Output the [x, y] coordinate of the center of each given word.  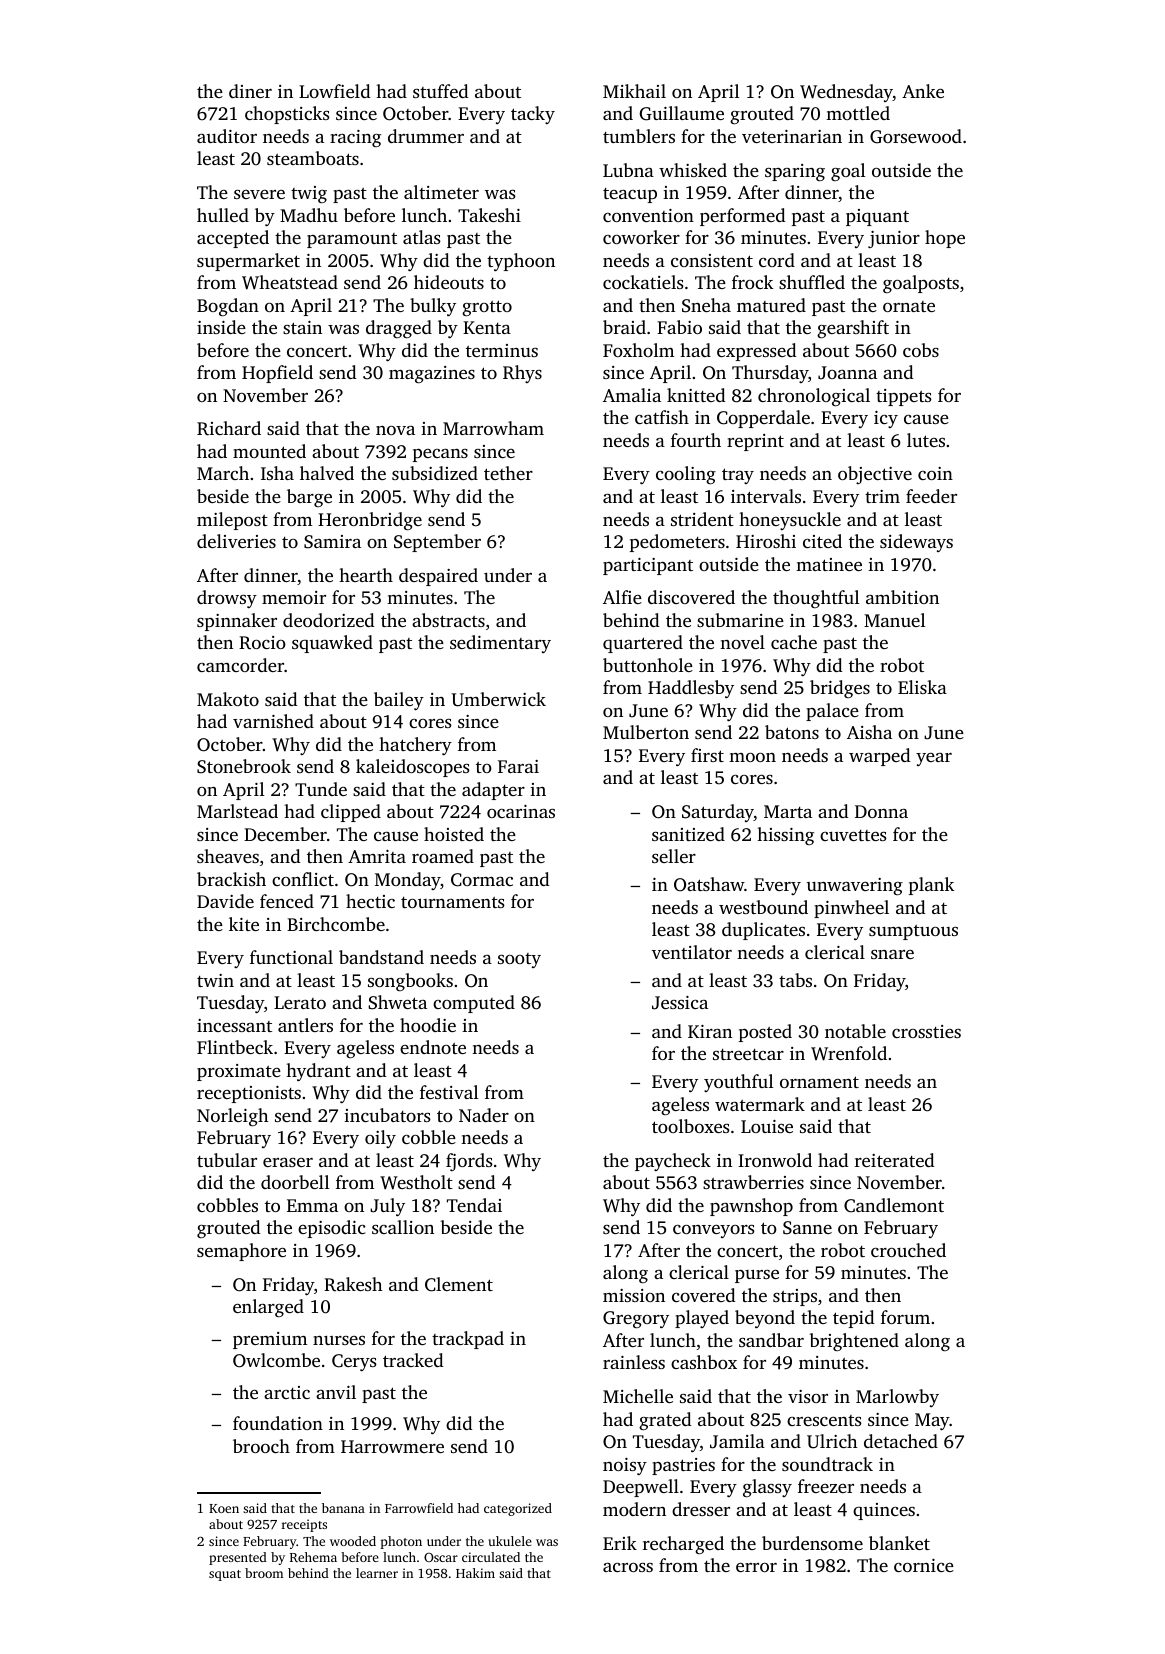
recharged [683, 1545]
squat [225, 1575]
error [756, 1567]
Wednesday [846, 93]
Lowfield [334, 91]
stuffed [440, 91]
